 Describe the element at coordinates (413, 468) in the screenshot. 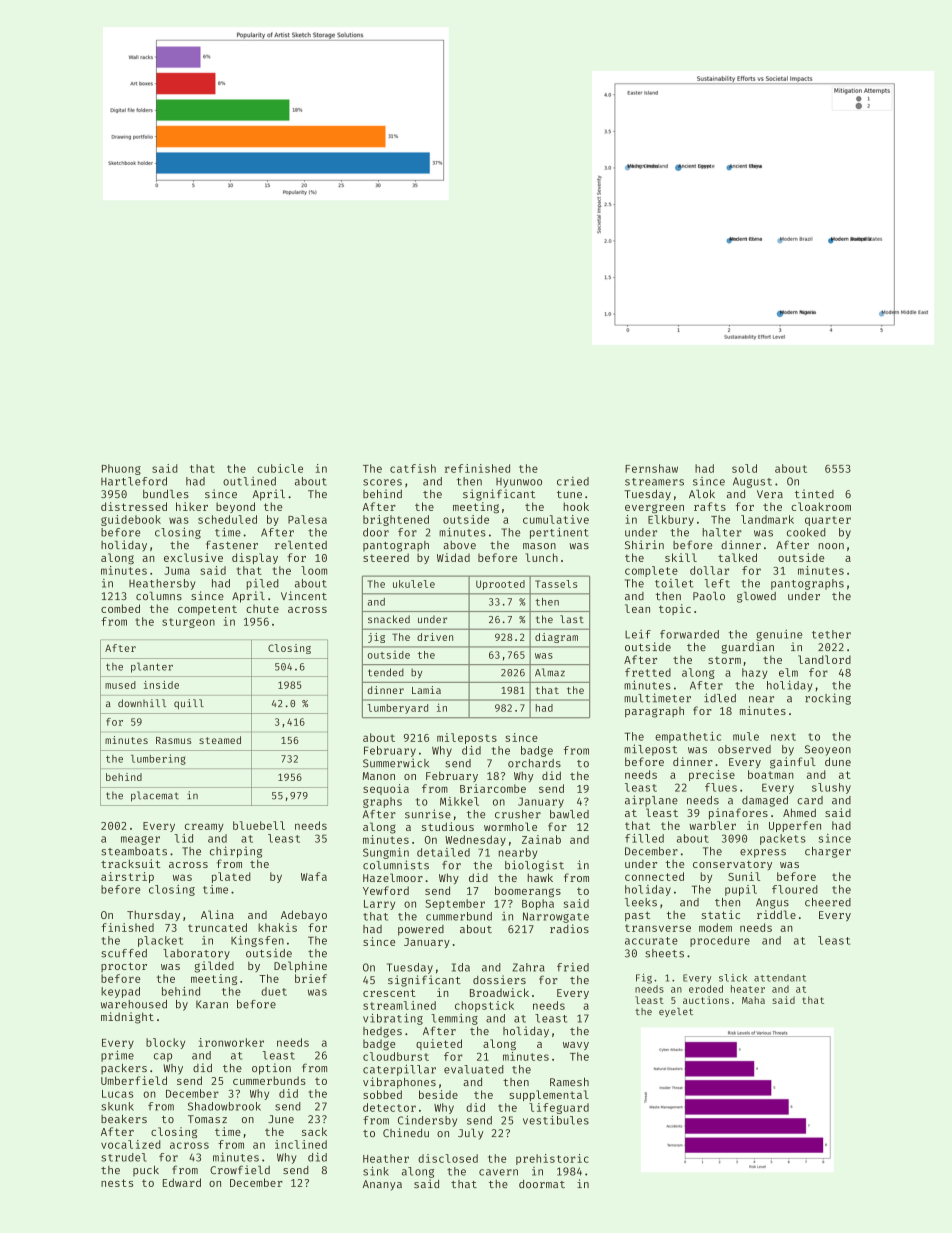

I see `catfish` at that location.
